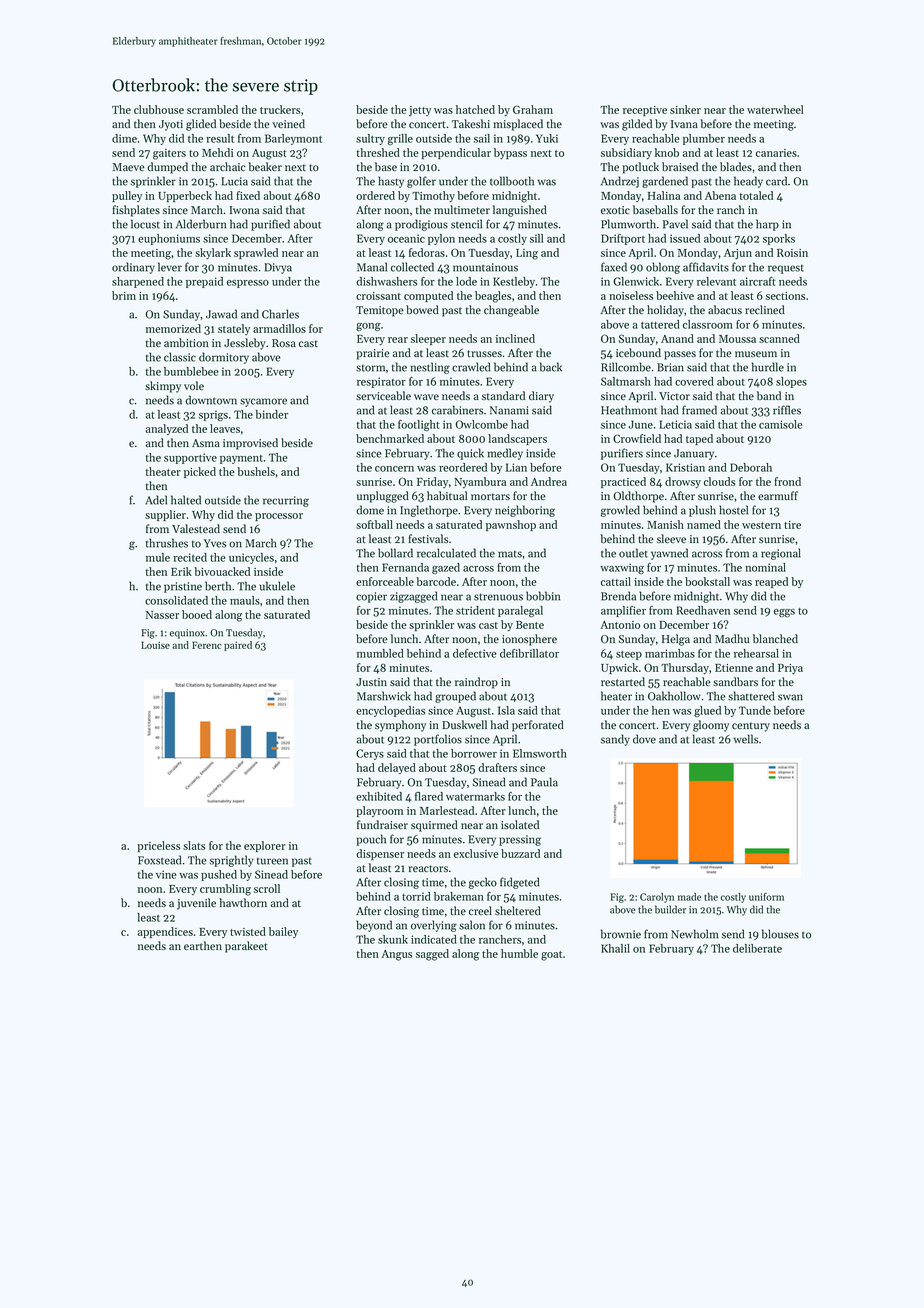 This screenshot has height=1308, width=924. I want to click on taped, so click(699, 439).
